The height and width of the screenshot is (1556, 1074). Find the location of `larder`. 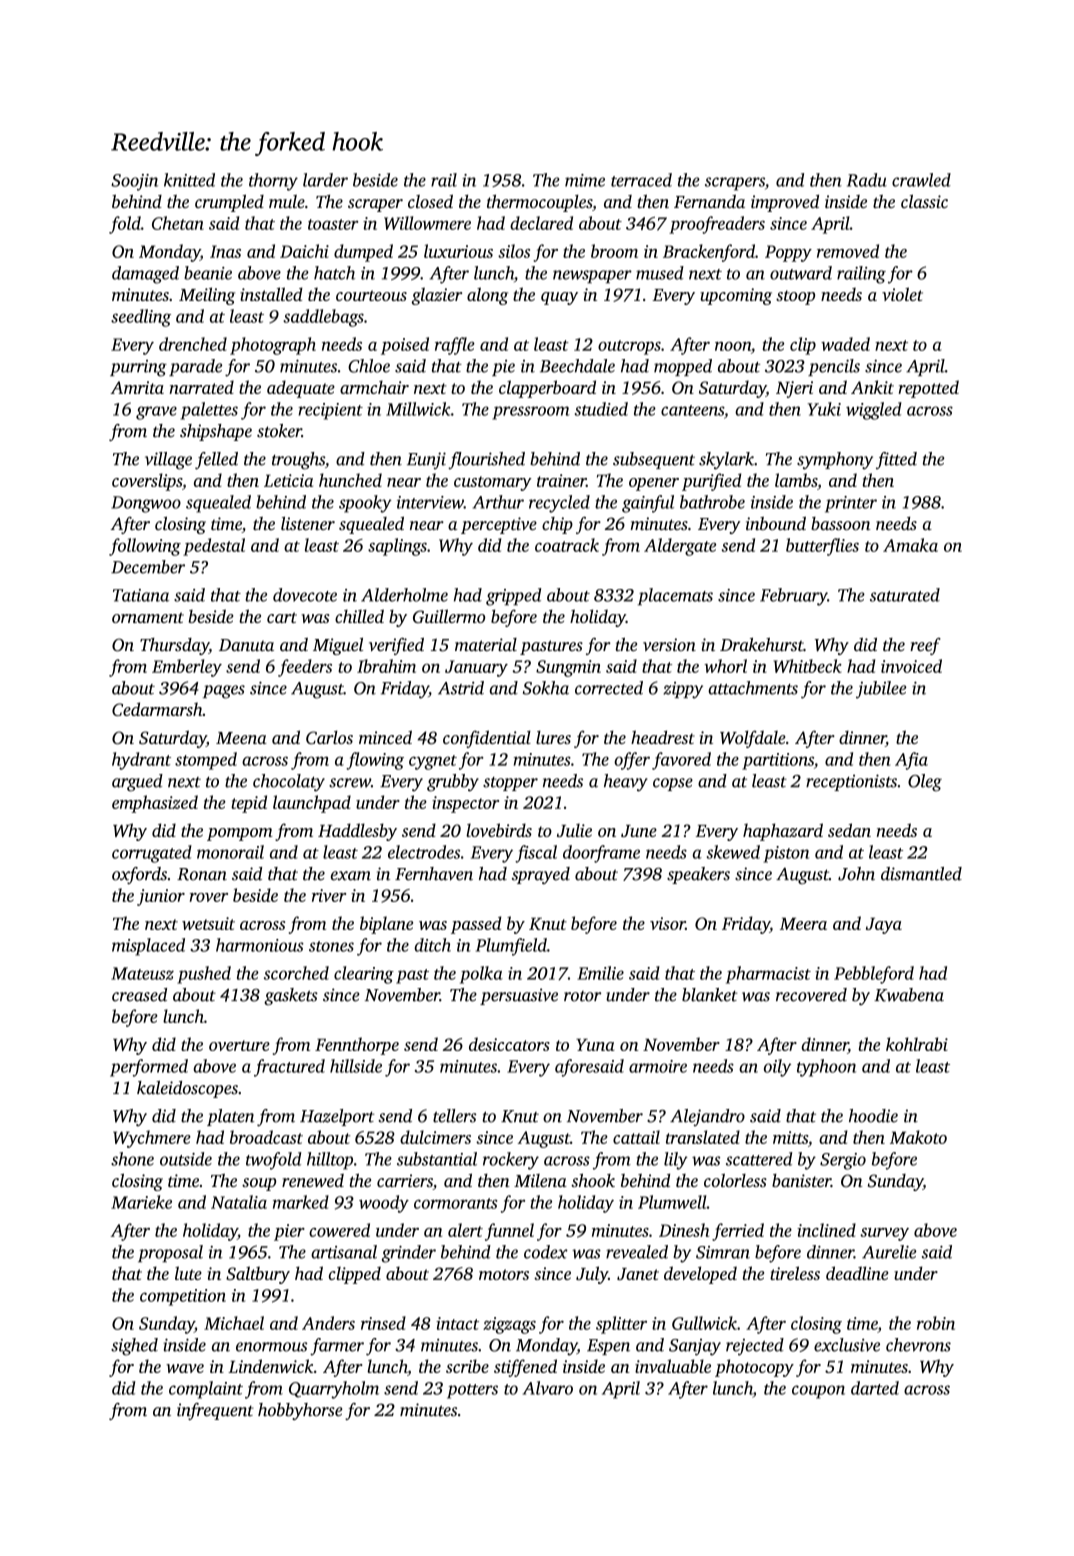

larder is located at coordinates (325, 180).
